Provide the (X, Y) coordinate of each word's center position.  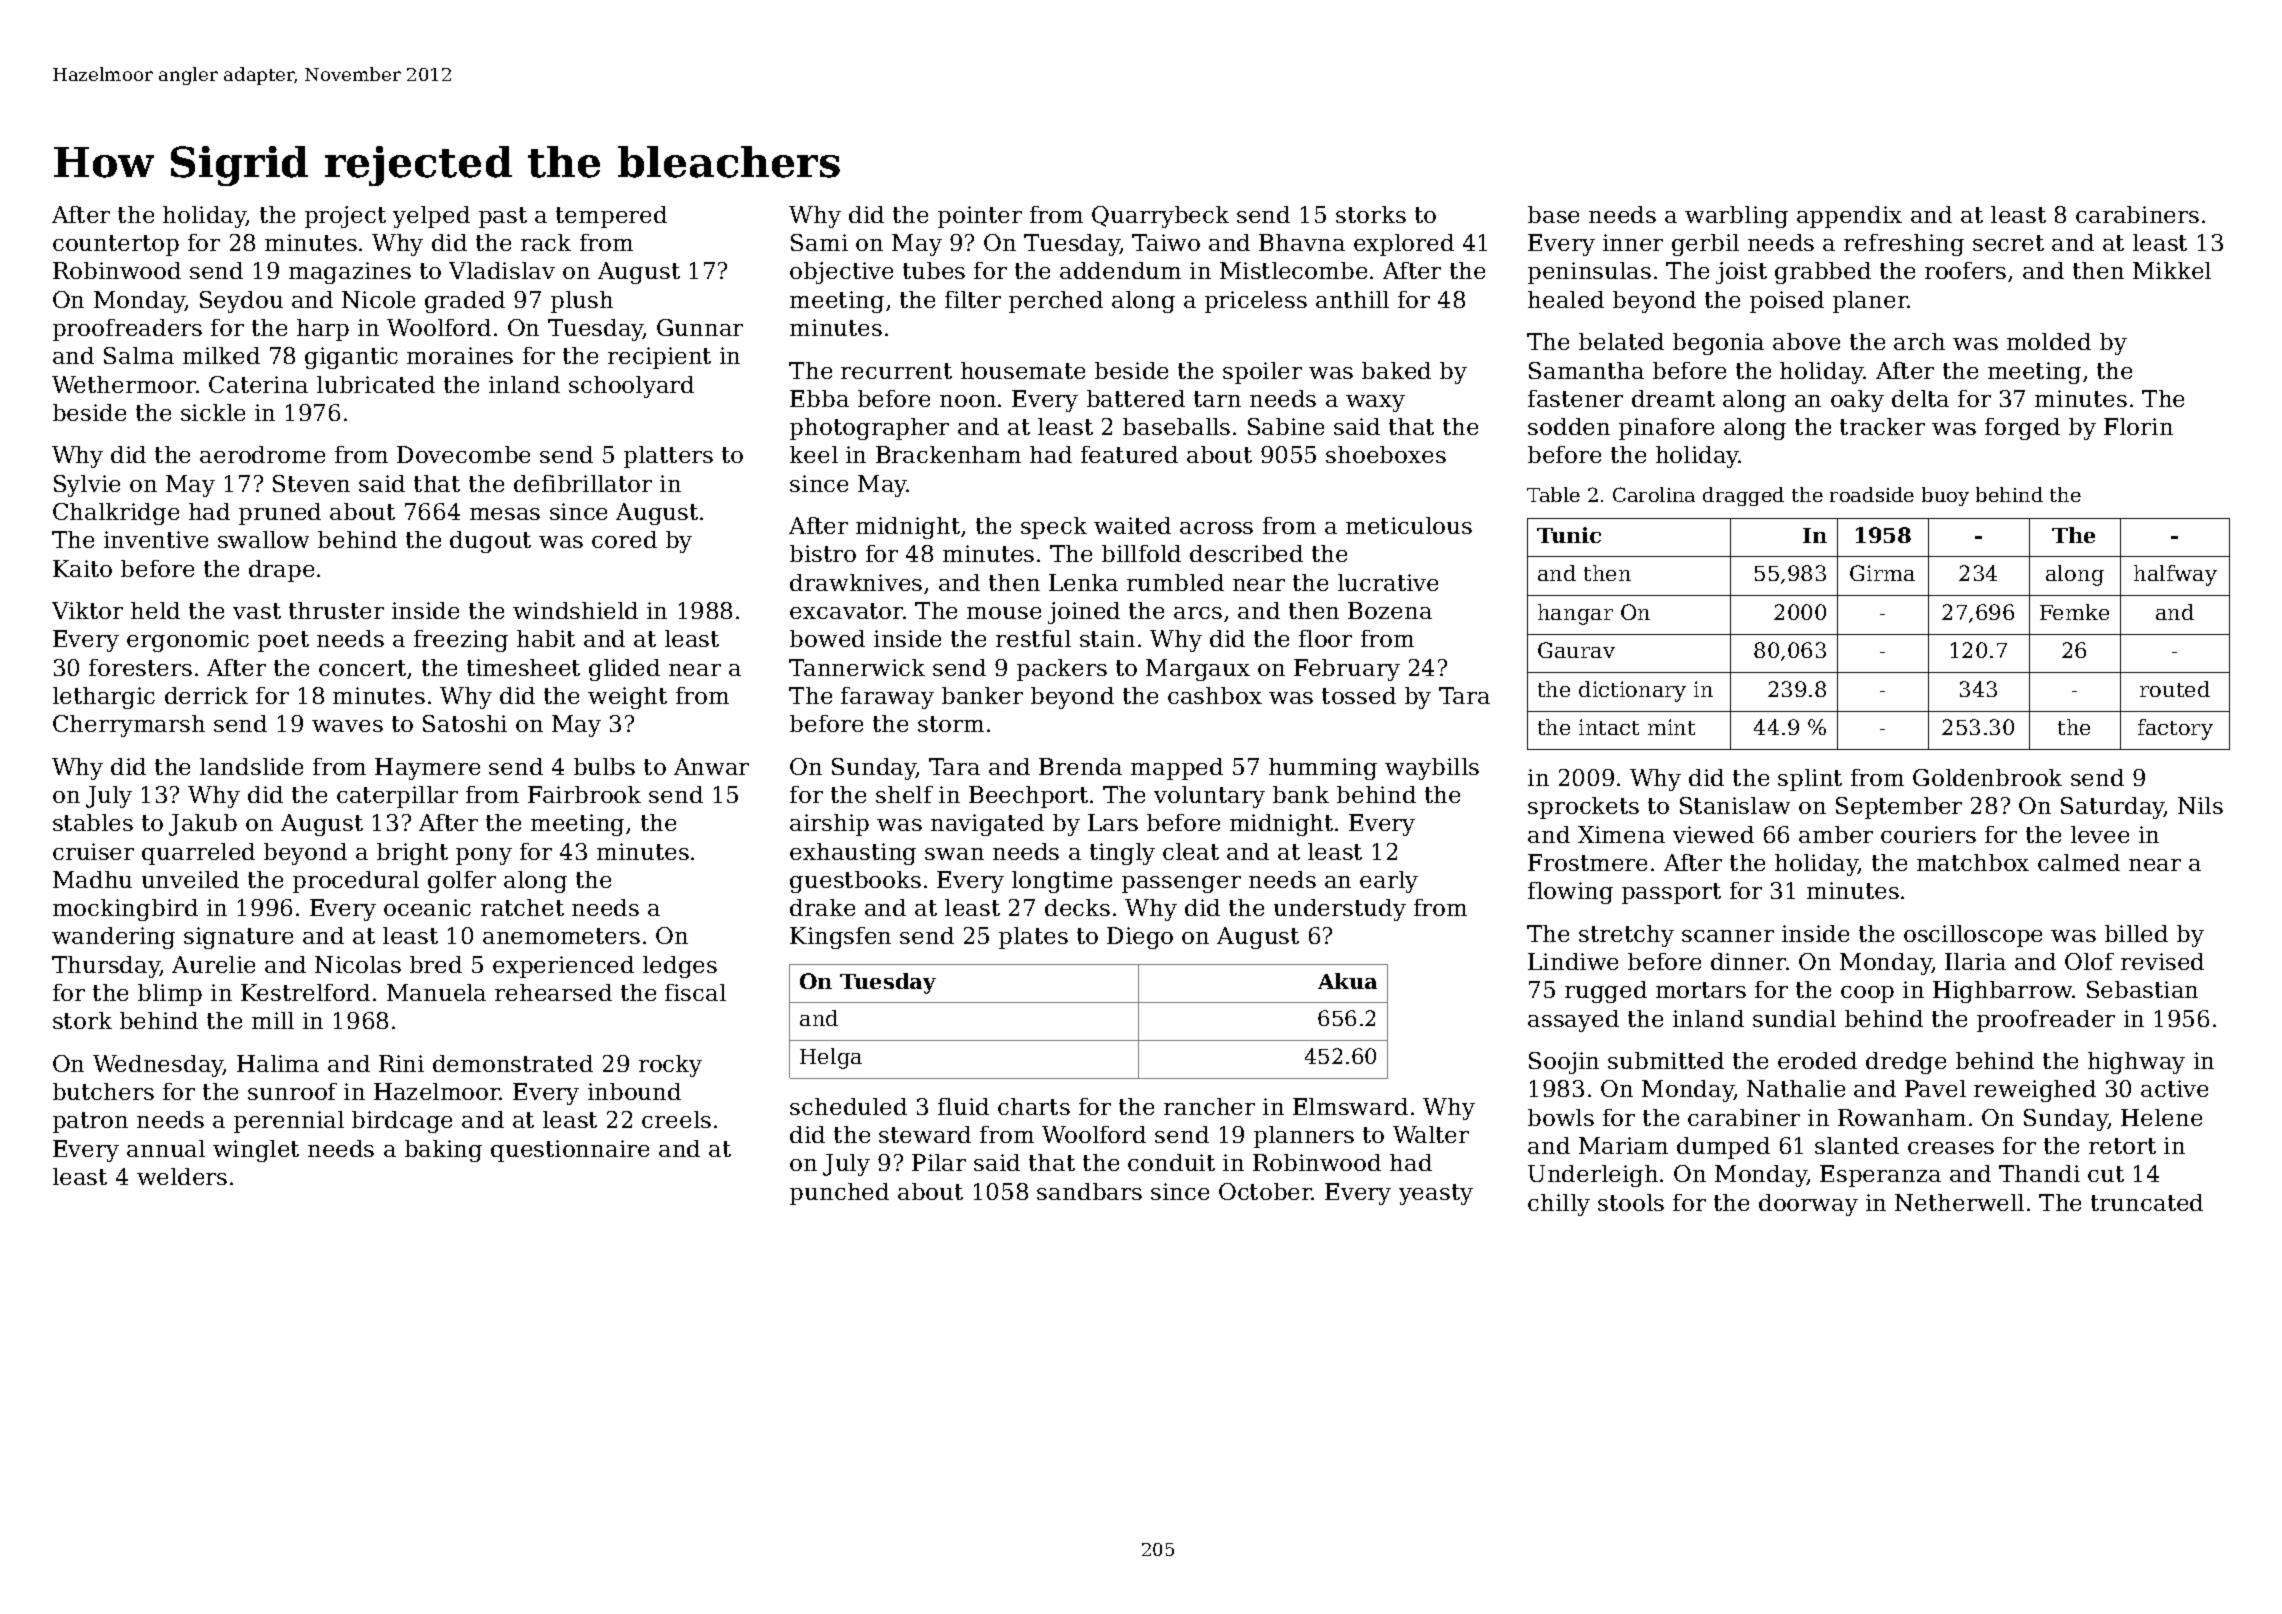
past (503, 217)
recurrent (896, 371)
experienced (563, 967)
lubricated (376, 384)
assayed (1573, 1021)
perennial (289, 1122)
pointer (980, 217)
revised (2162, 961)
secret (2008, 243)
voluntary (1209, 797)
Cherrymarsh (129, 726)
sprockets (1583, 808)
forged (2022, 429)
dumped (1723, 1148)
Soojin (1564, 1063)
